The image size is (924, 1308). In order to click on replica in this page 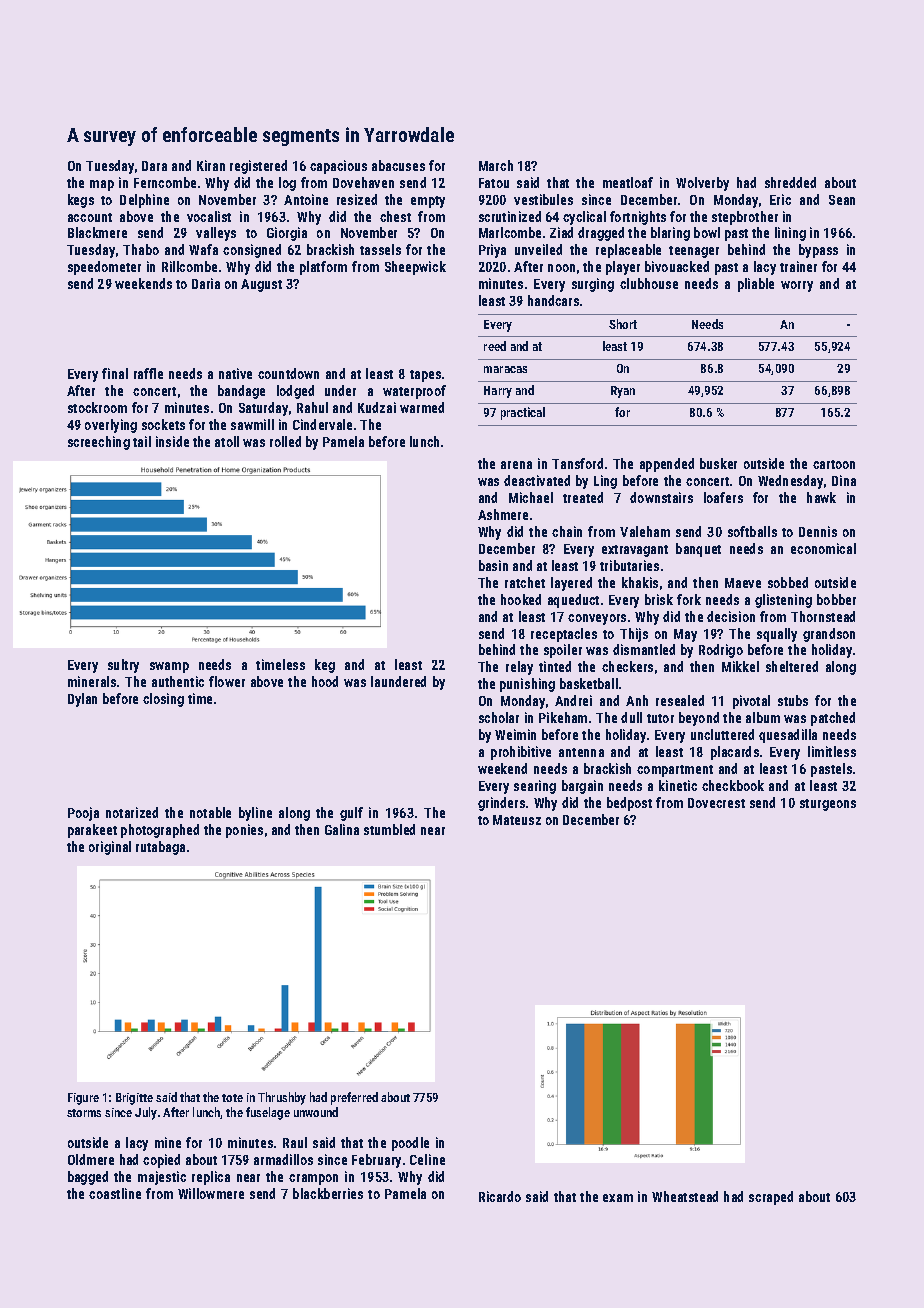, I will do `click(211, 1178)`.
